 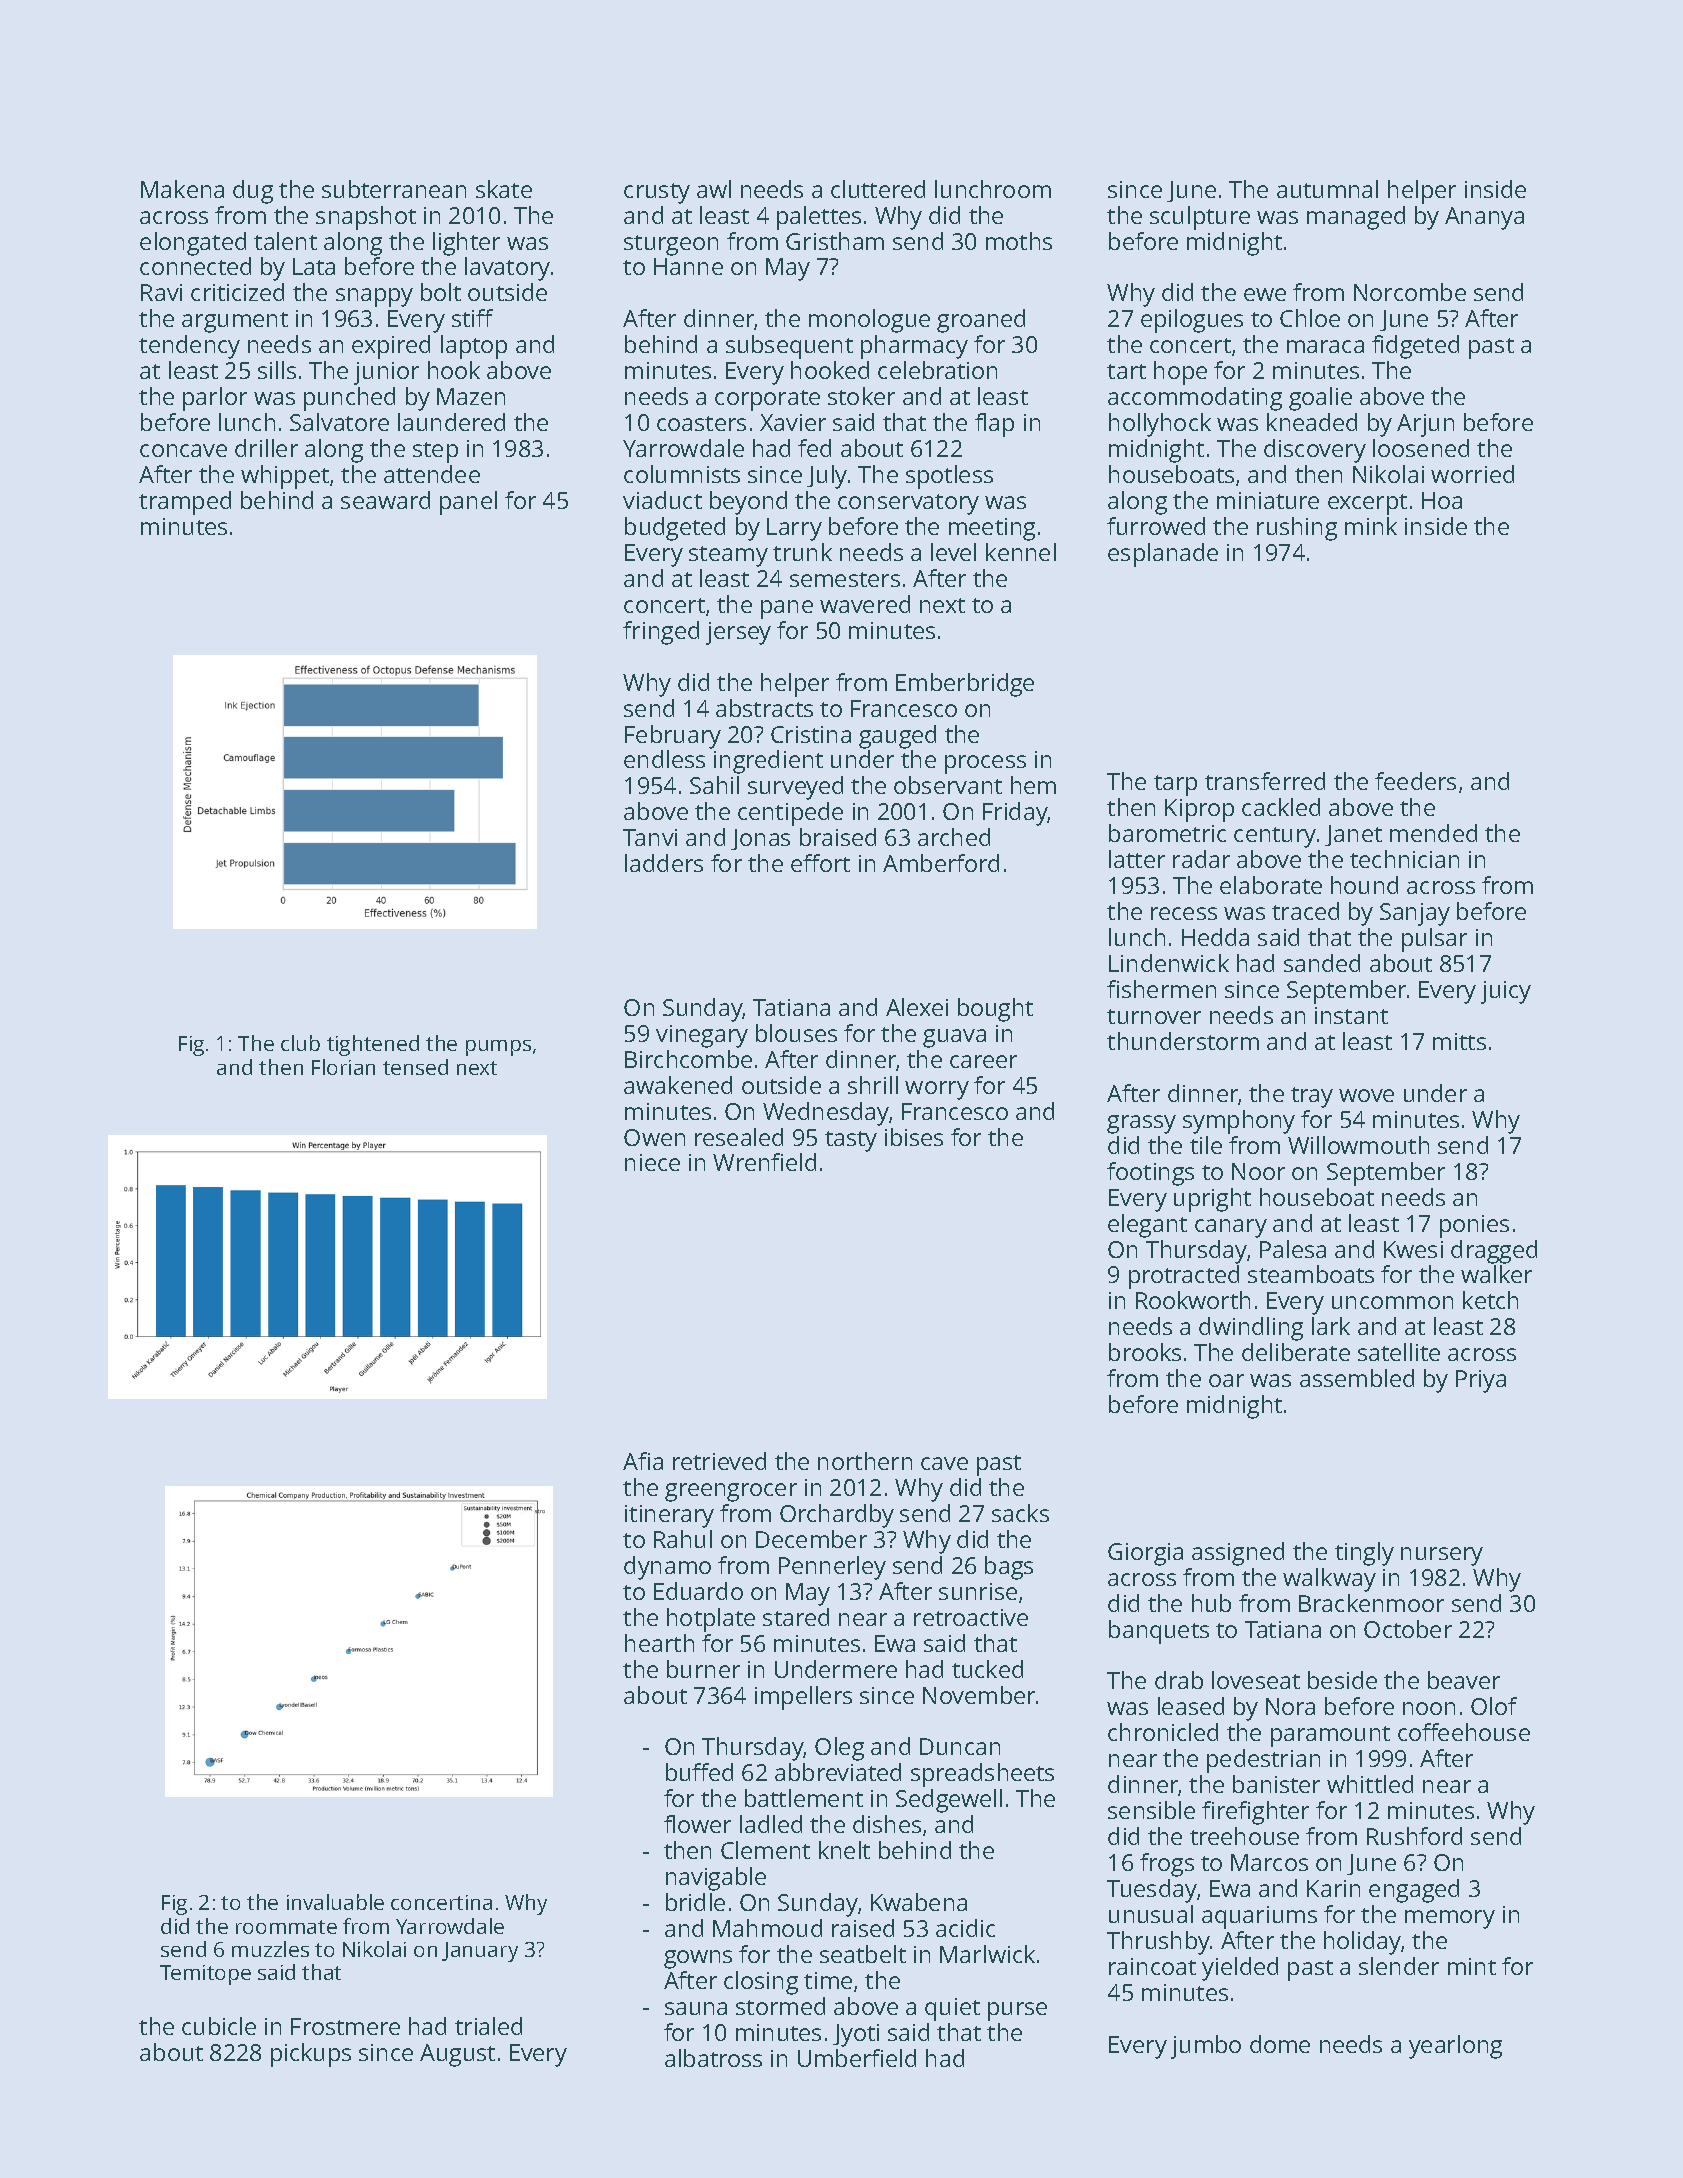 I want to click on ponies, so click(x=1474, y=1226).
